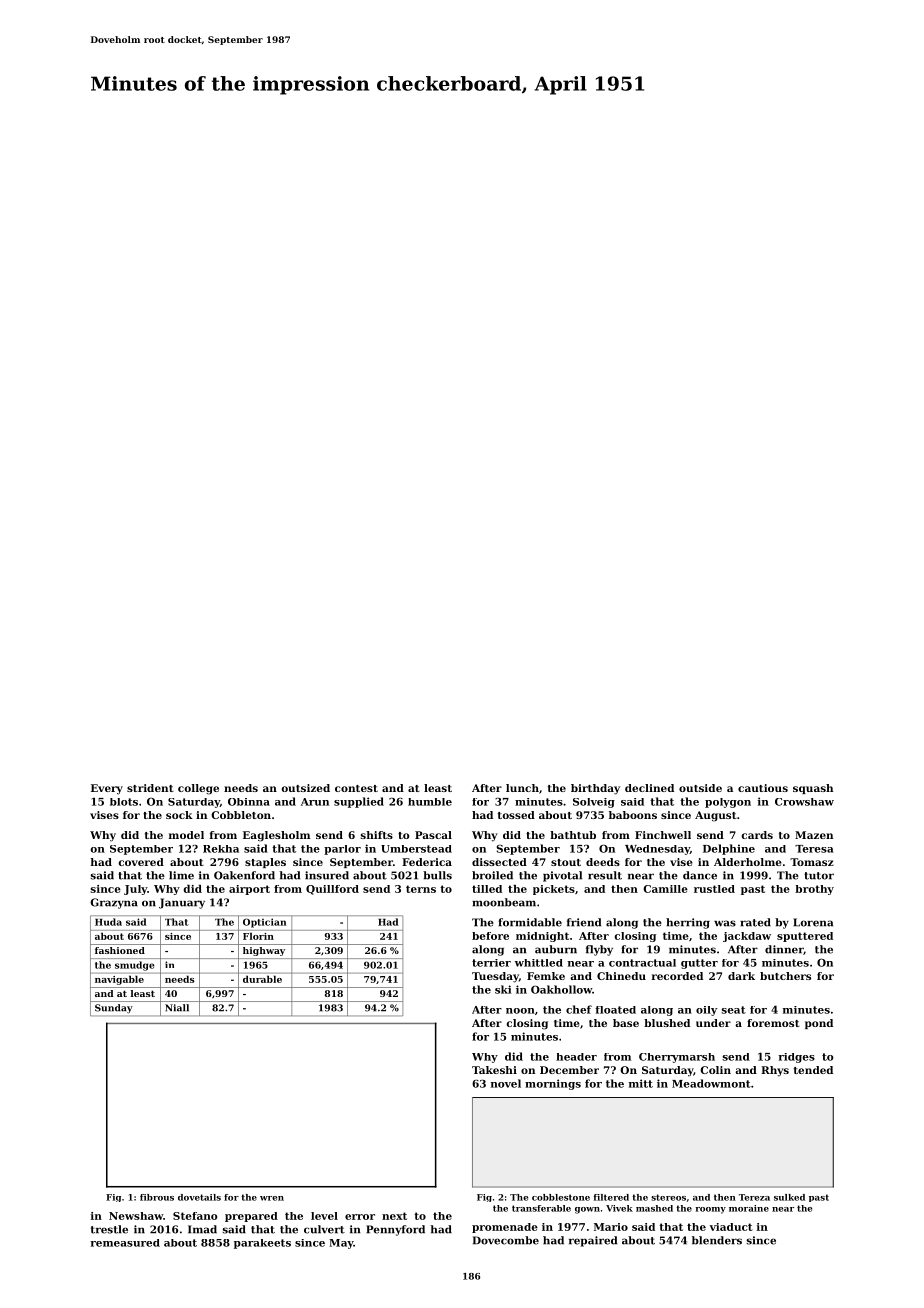 The image size is (924, 1308). I want to click on oily, so click(706, 1011).
